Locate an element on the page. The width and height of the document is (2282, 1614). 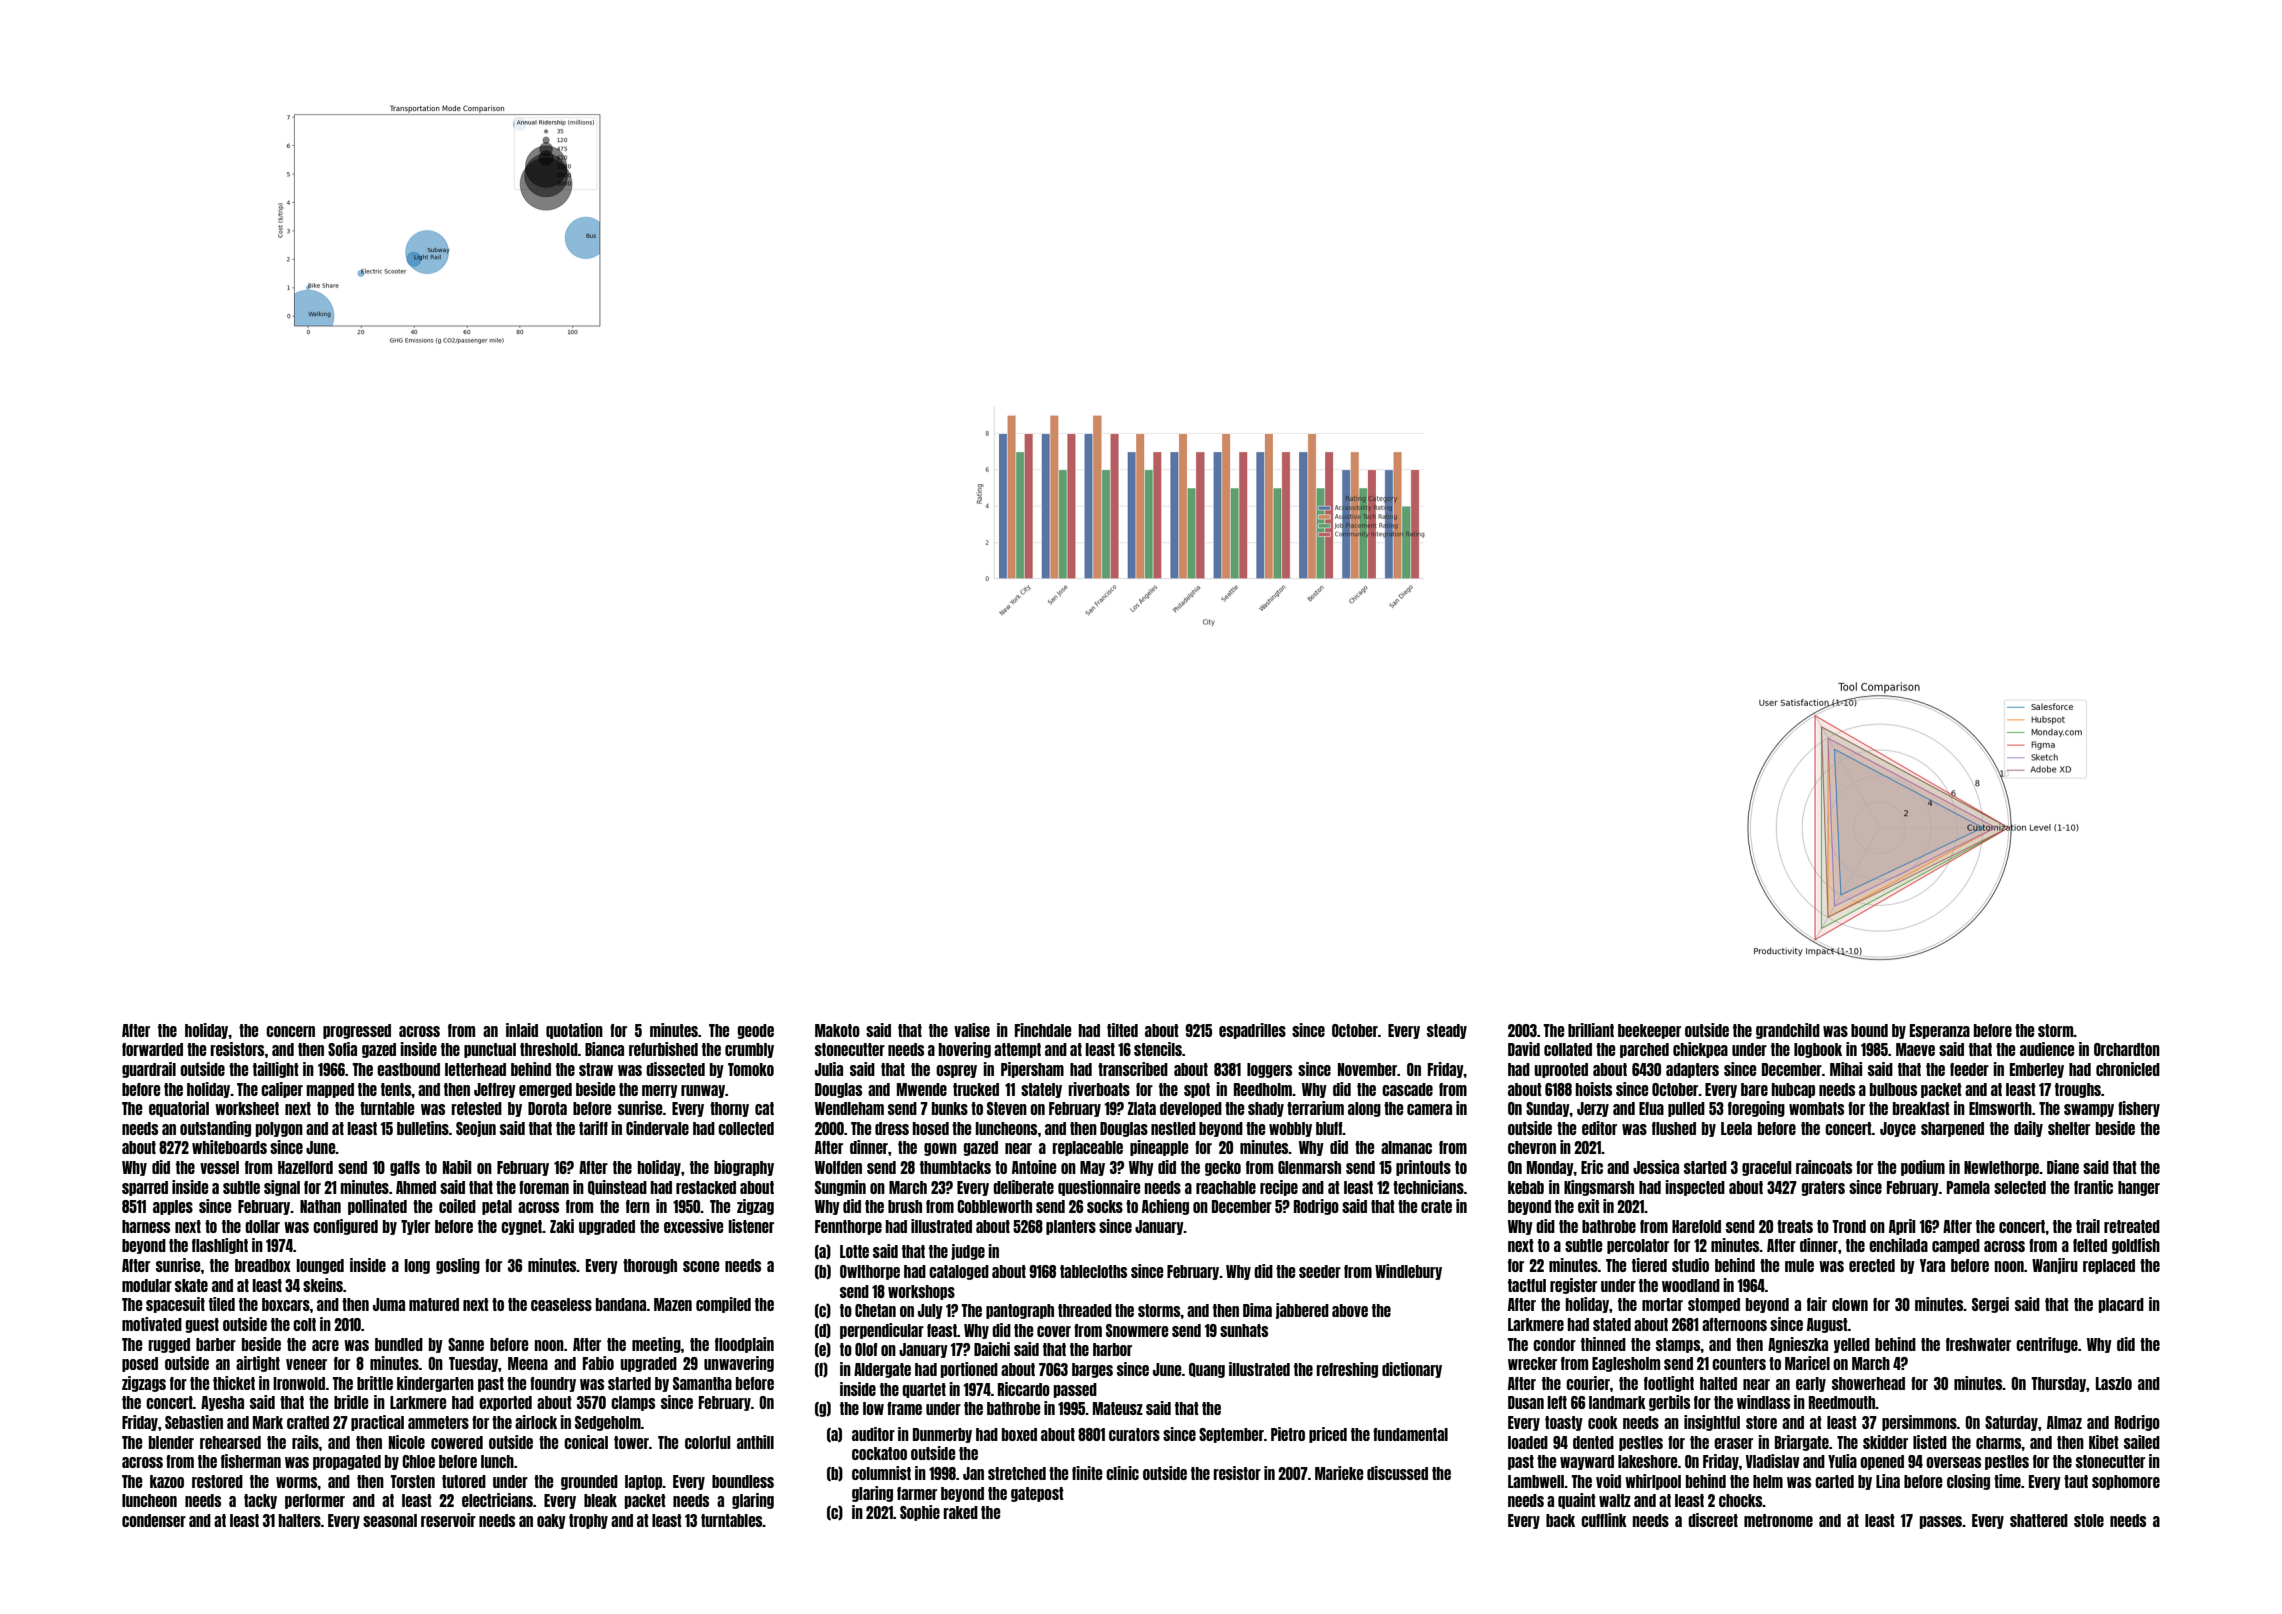
passed is located at coordinates (1075, 1390).
